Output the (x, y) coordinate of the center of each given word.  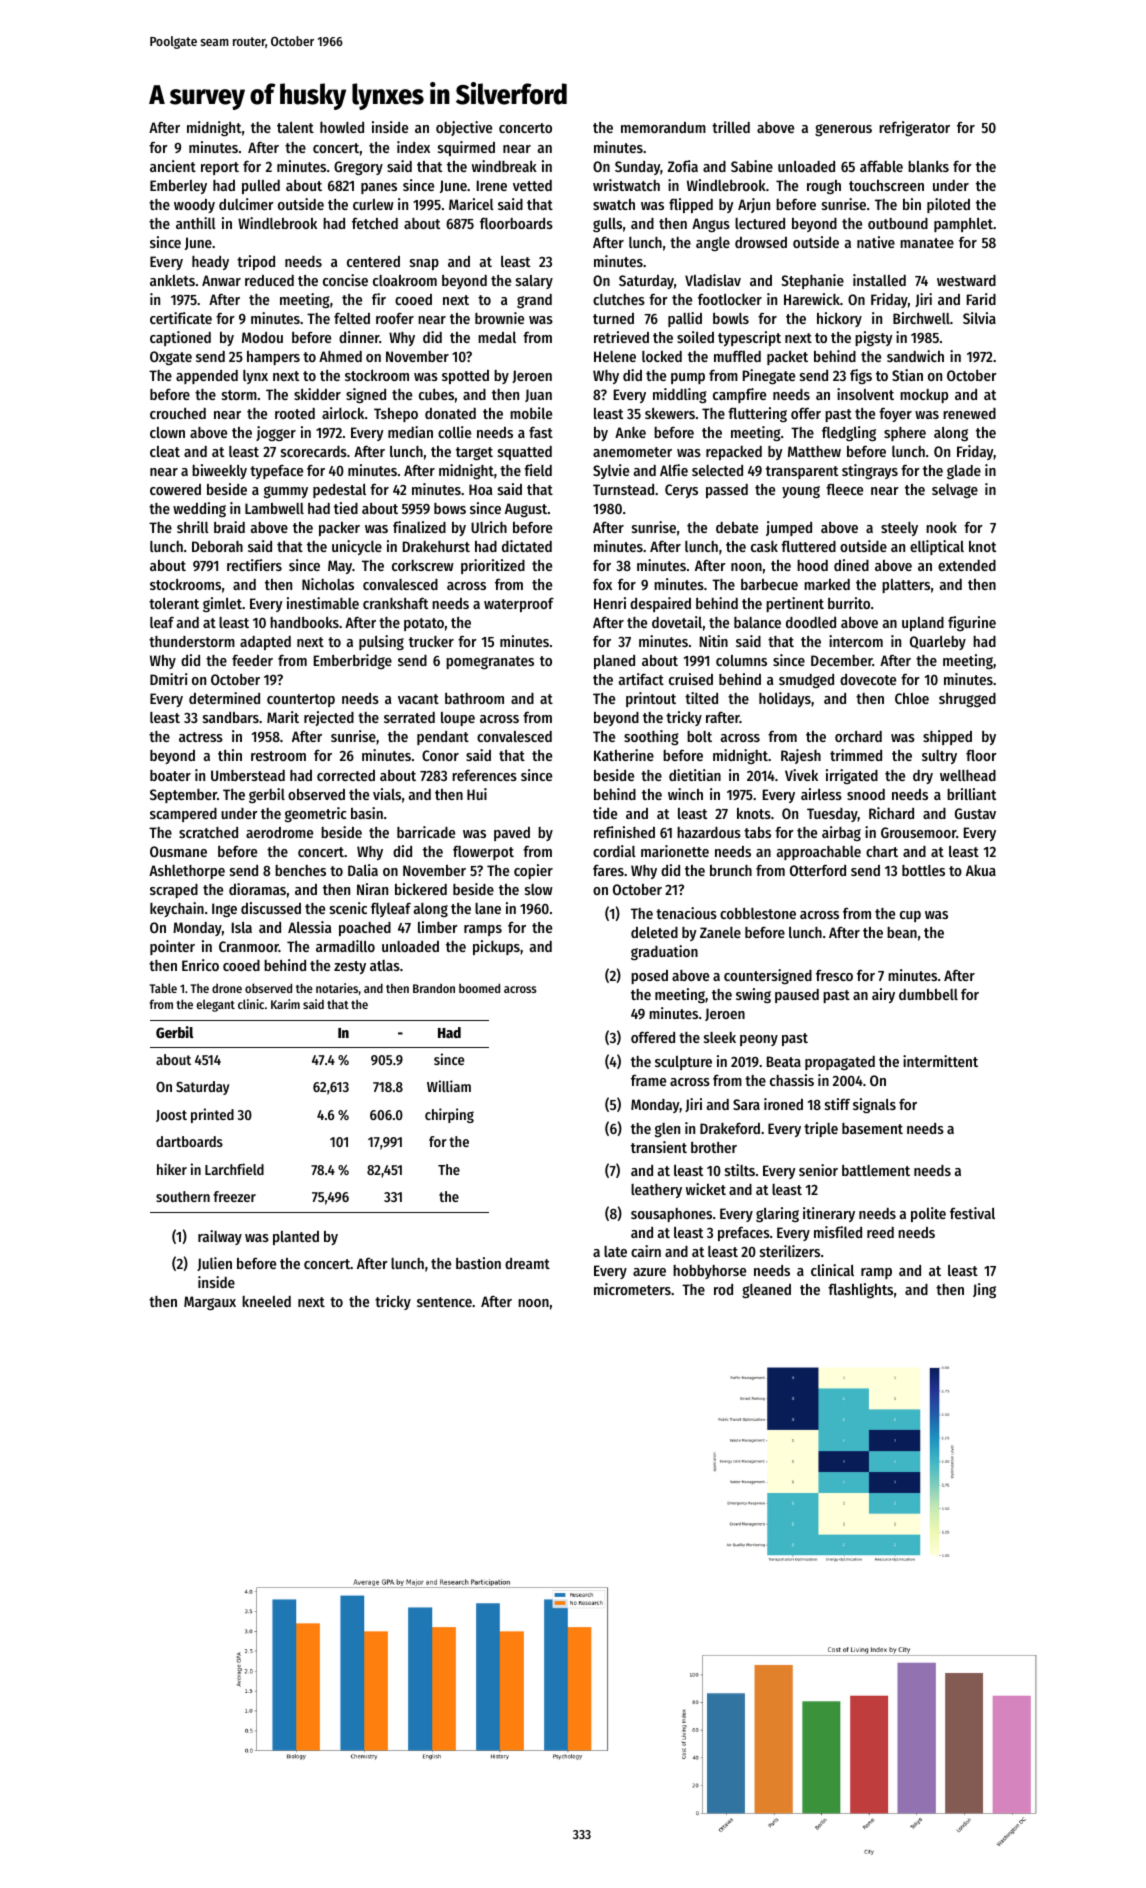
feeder (252, 660)
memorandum (663, 127)
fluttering (757, 414)
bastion (478, 1263)
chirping (449, 1115)
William (449, 1086)
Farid (981, 299)
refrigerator (914, 128)
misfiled (838, 1232)
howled (342, 127)
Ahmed (340, 356)
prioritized (493, 566)
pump (688, 378)
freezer (234, 1196)
